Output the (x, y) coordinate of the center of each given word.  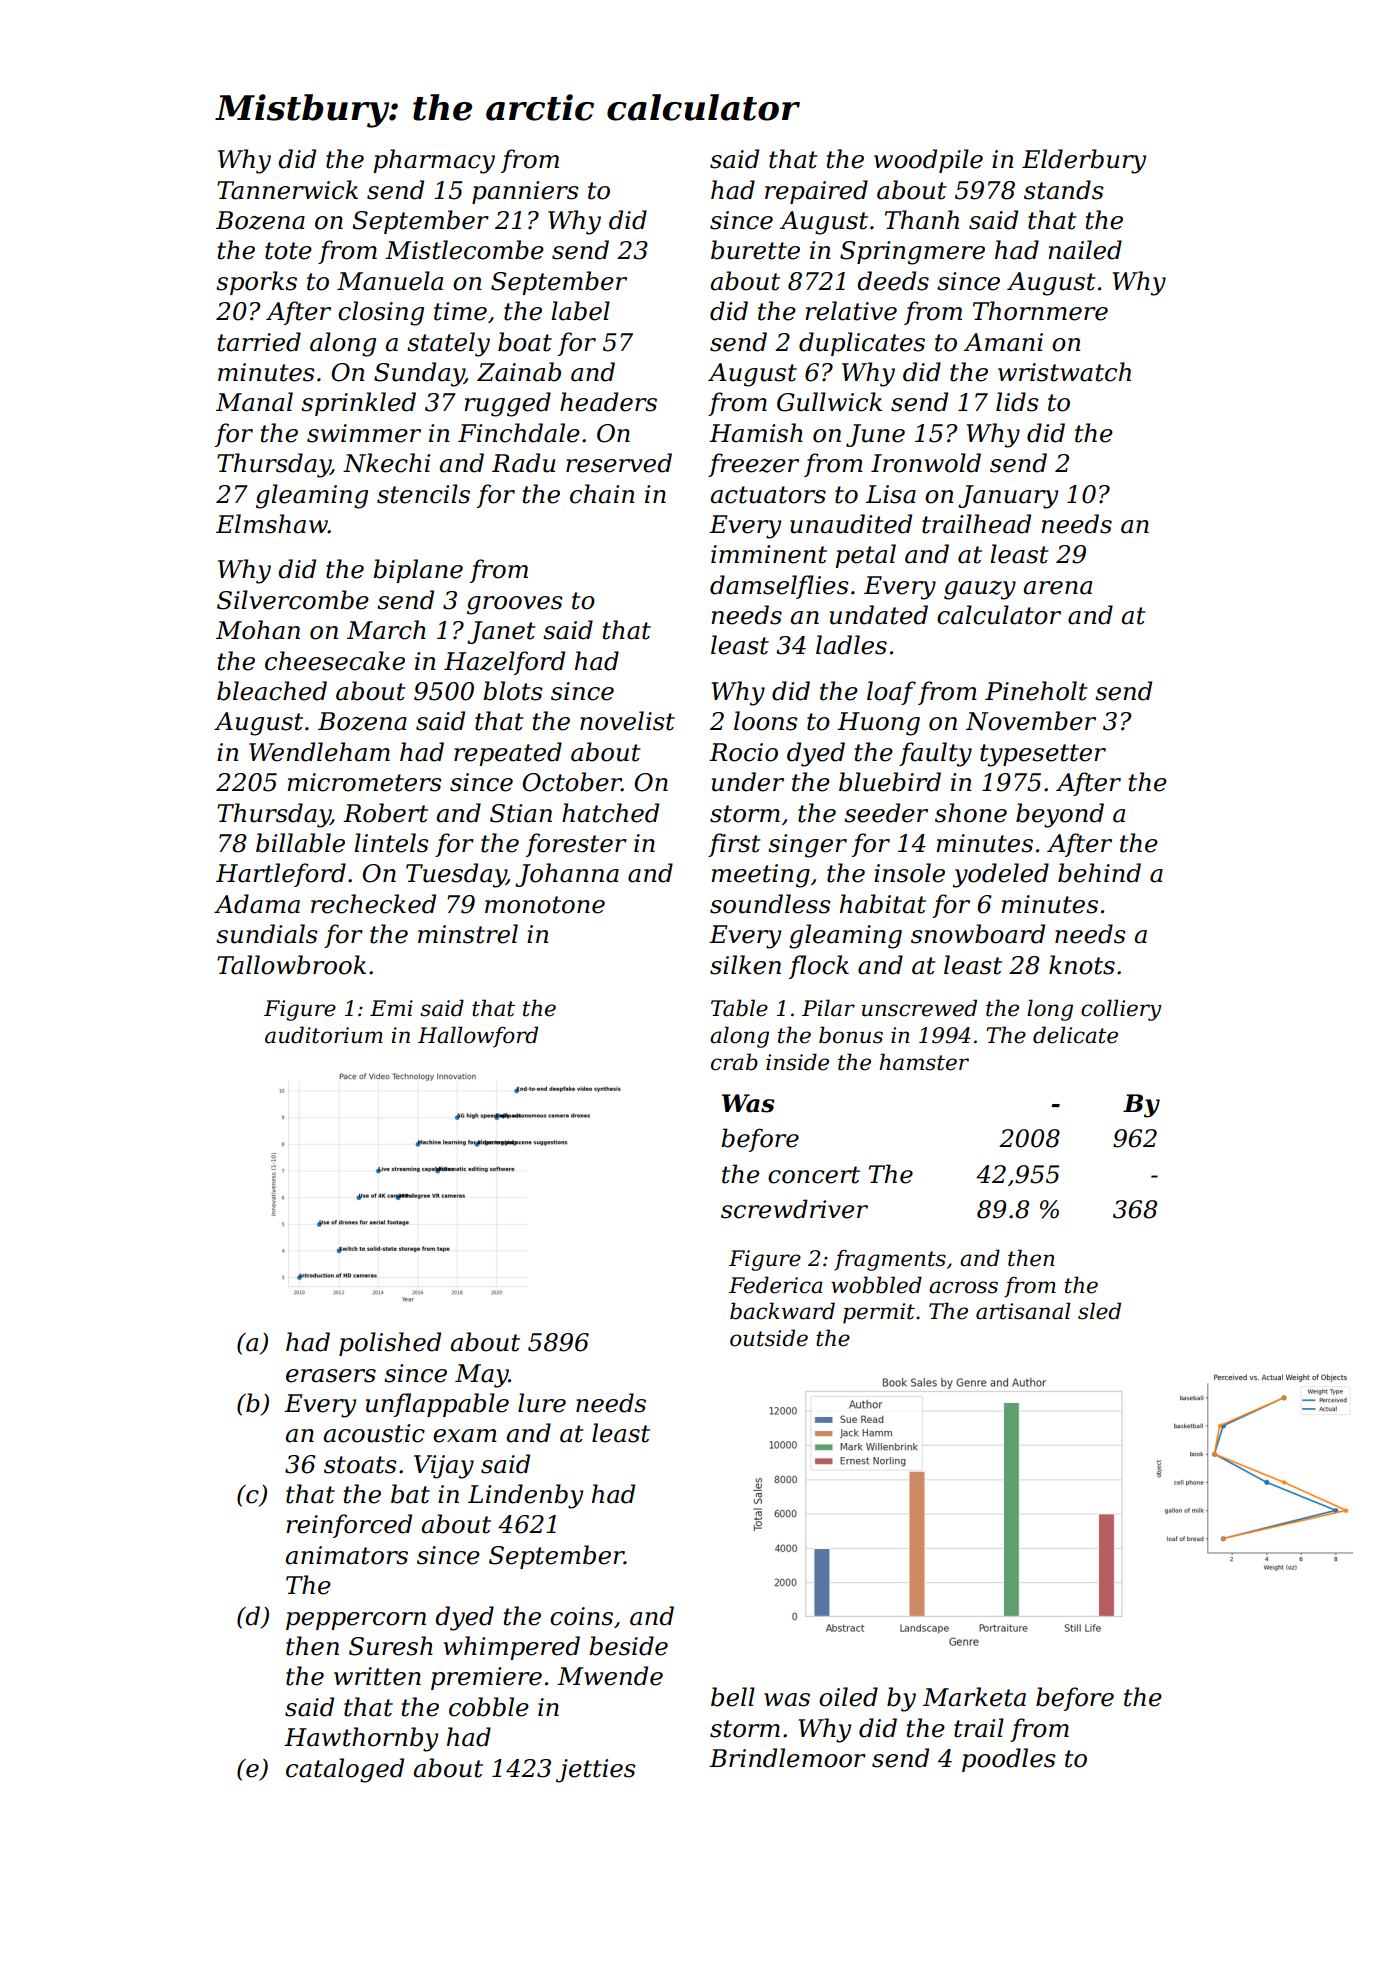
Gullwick (829, 402)
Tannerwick (287, 190)
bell (733, 1697)
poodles (1009, 1760)
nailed (1085, 250)
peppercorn (356, 1621)
